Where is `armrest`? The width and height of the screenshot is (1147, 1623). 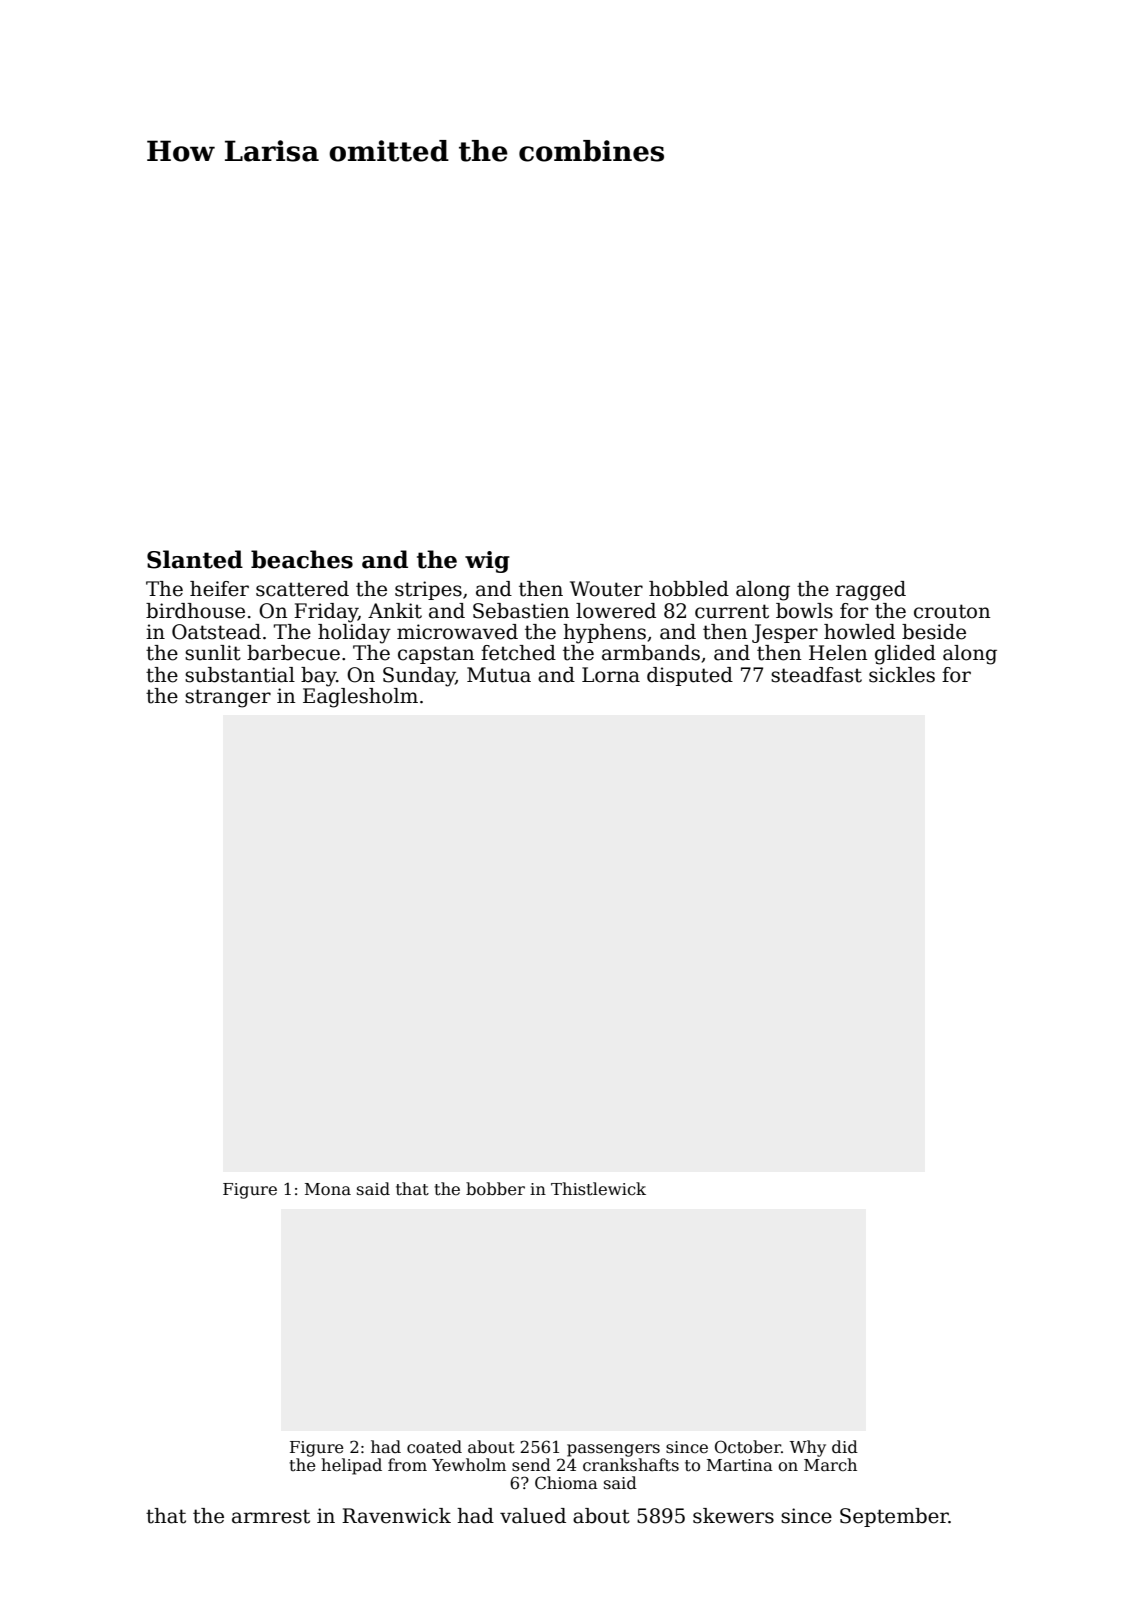 armrest is located at coordinates (271, 1516).
